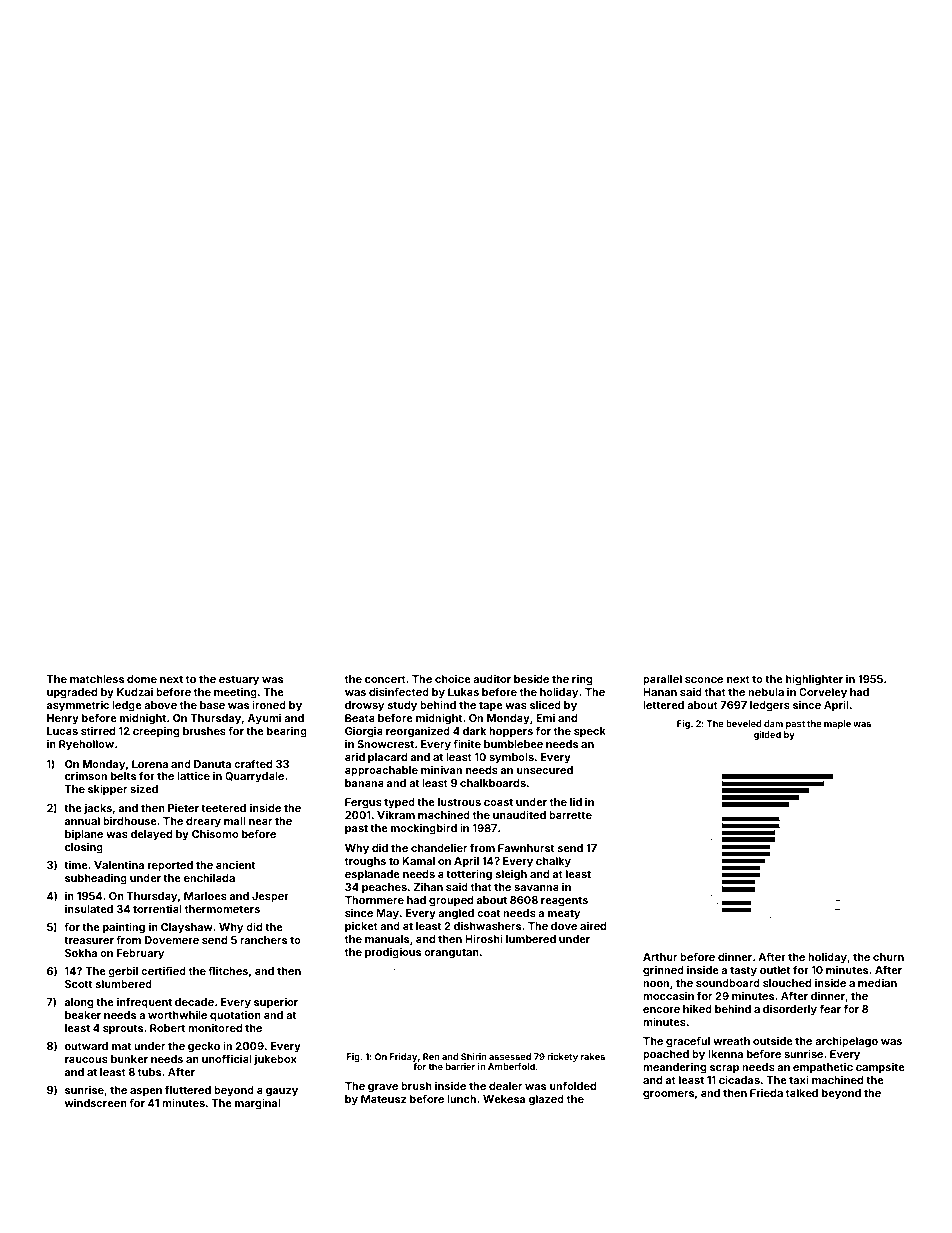  What do you see at coordinates (663, 971) in the image?
I see `grinned` at bounding box center [663, 971].
